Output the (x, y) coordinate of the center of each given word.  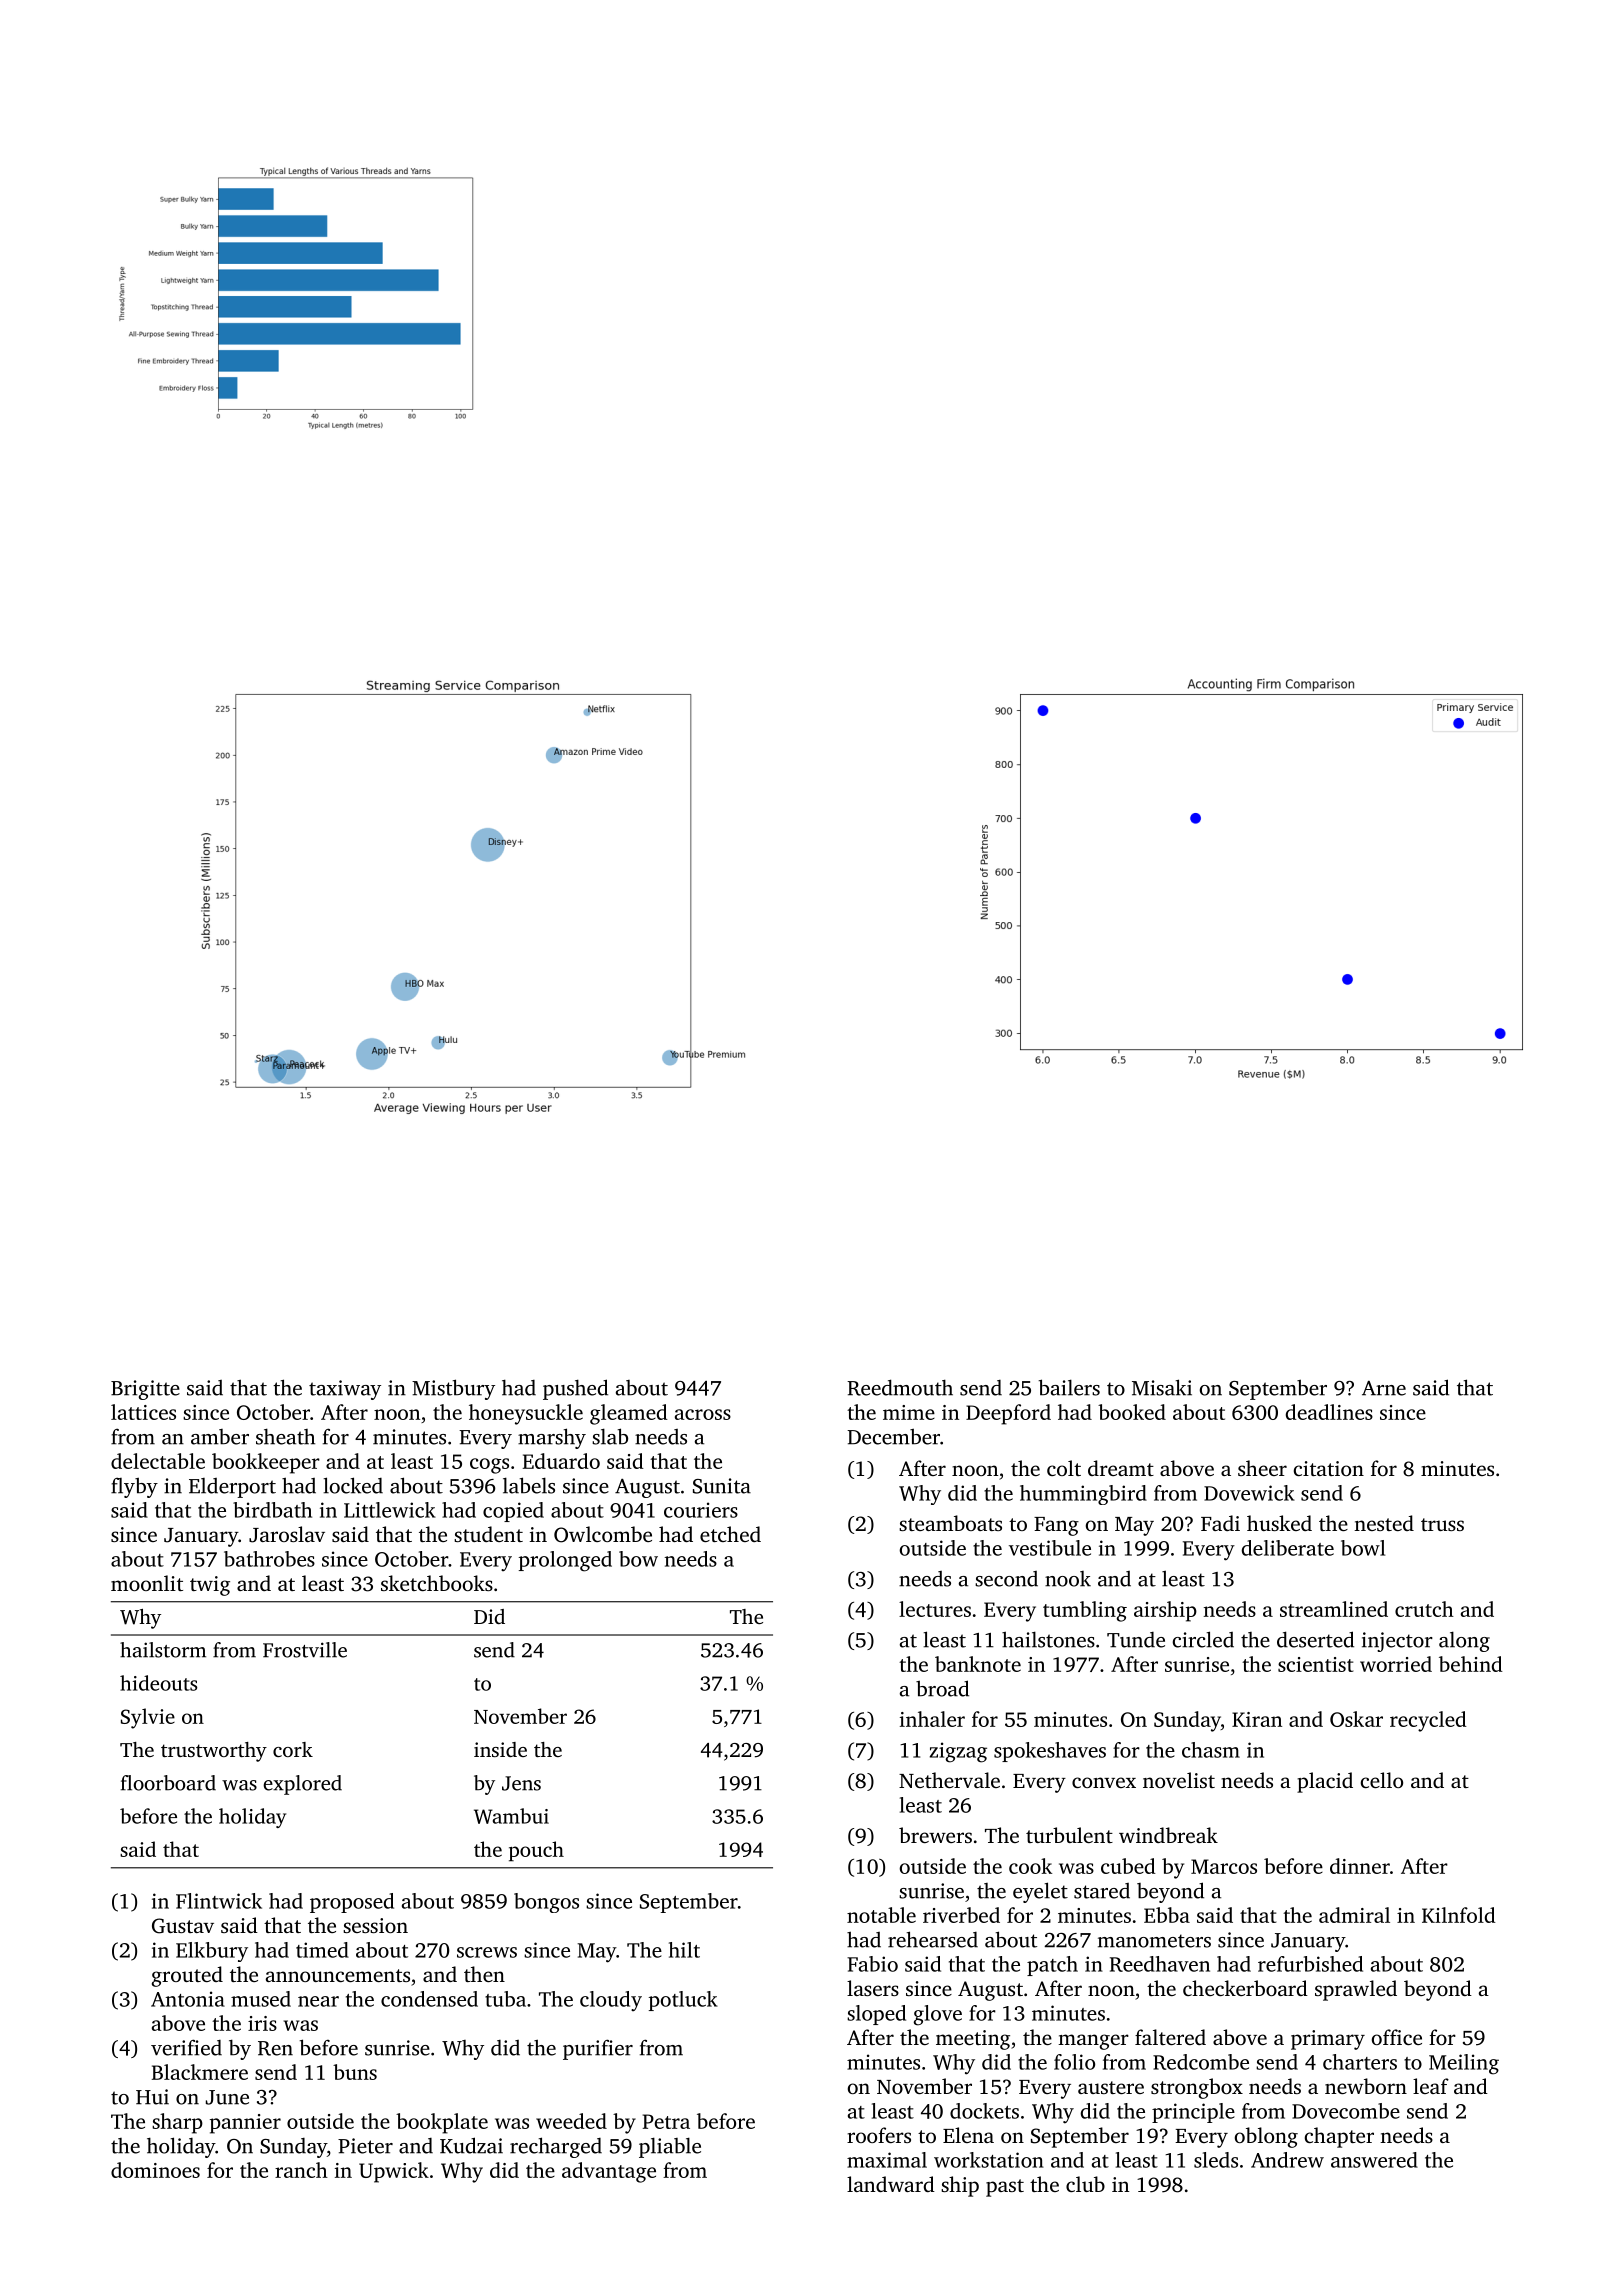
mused (261, 1999)
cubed (1128, 1866)
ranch (301, 2170)
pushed (575, 1389)
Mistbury (453, 1389)
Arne (1384, 1388)
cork (293, 1749)
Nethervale (949, 1780)
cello (1382, 1780)
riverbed (961, 1915)
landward (891, 2184)
